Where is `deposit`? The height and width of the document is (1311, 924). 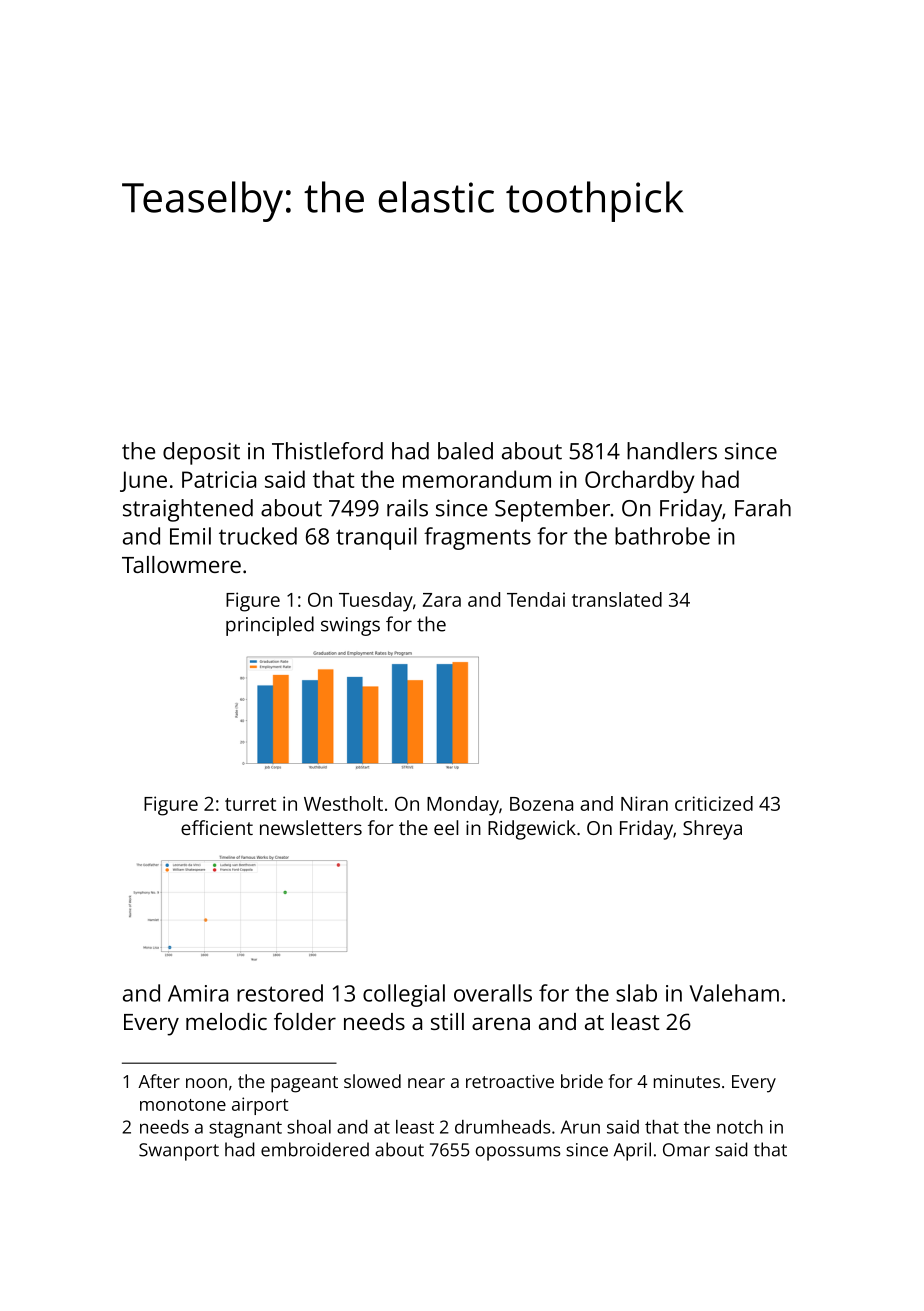 deposit is located at coordinates (201, 453).
